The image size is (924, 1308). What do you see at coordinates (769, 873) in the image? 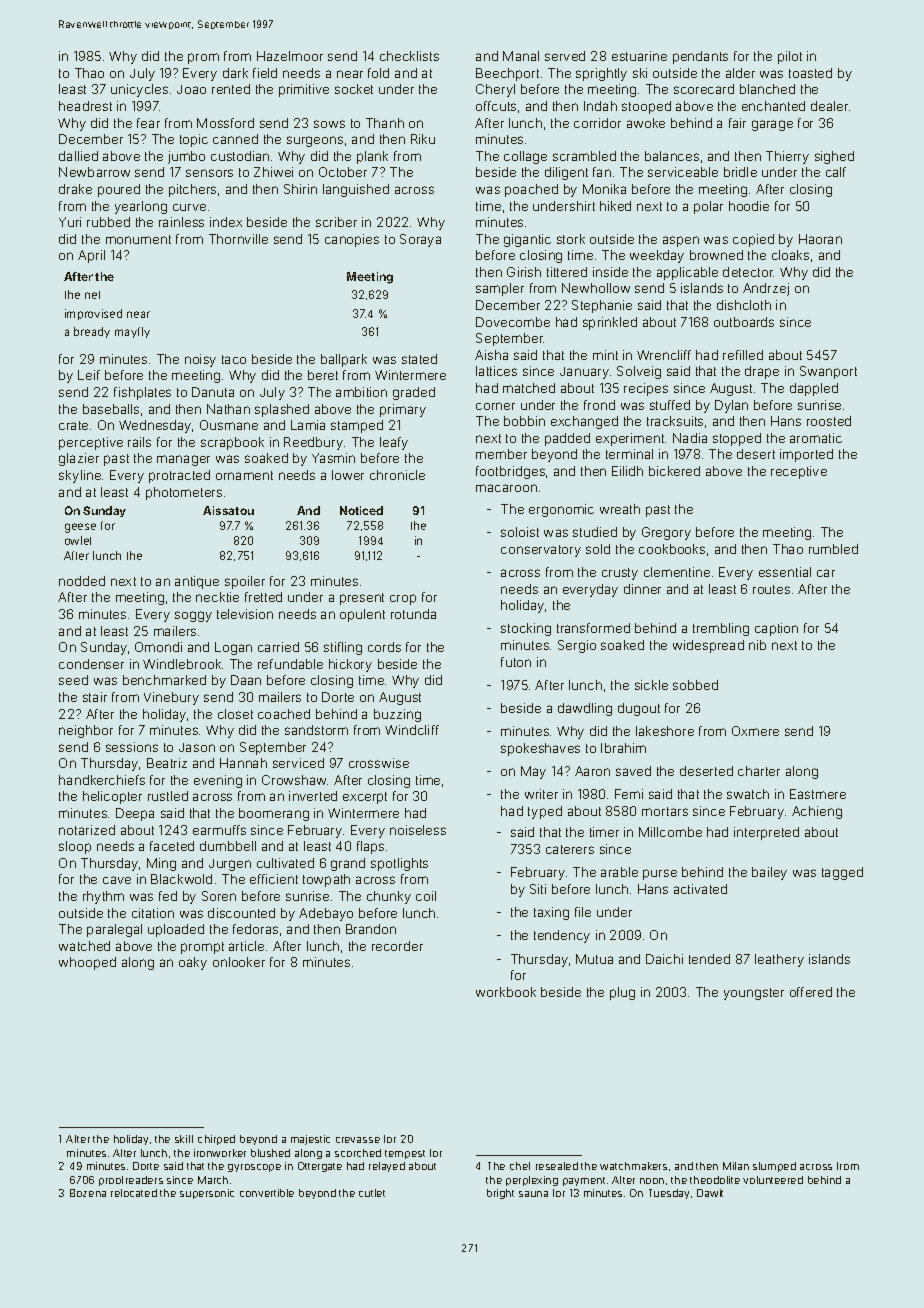
I see `bailey` at bounding box center [769, 873].
